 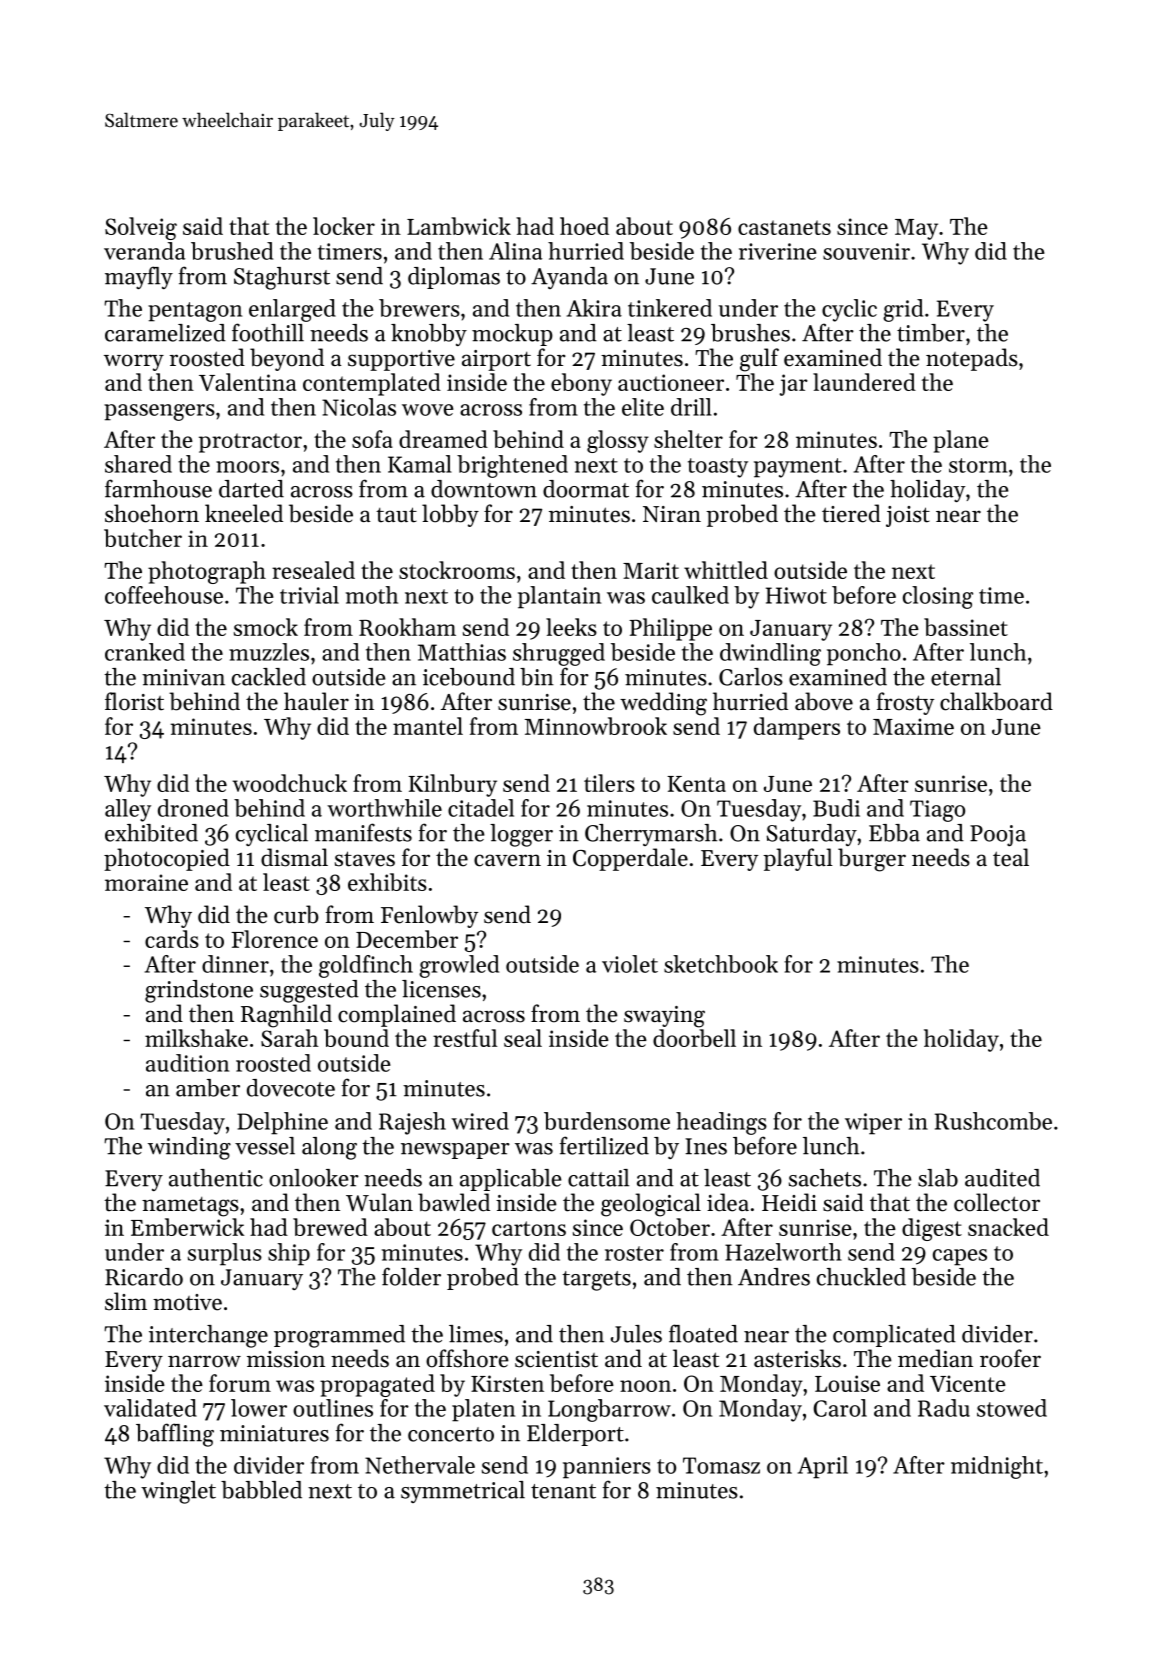 What do you see at coordinates (840, 1408) in the image?
I see `Carol` at bounding box center [840, 1408].
